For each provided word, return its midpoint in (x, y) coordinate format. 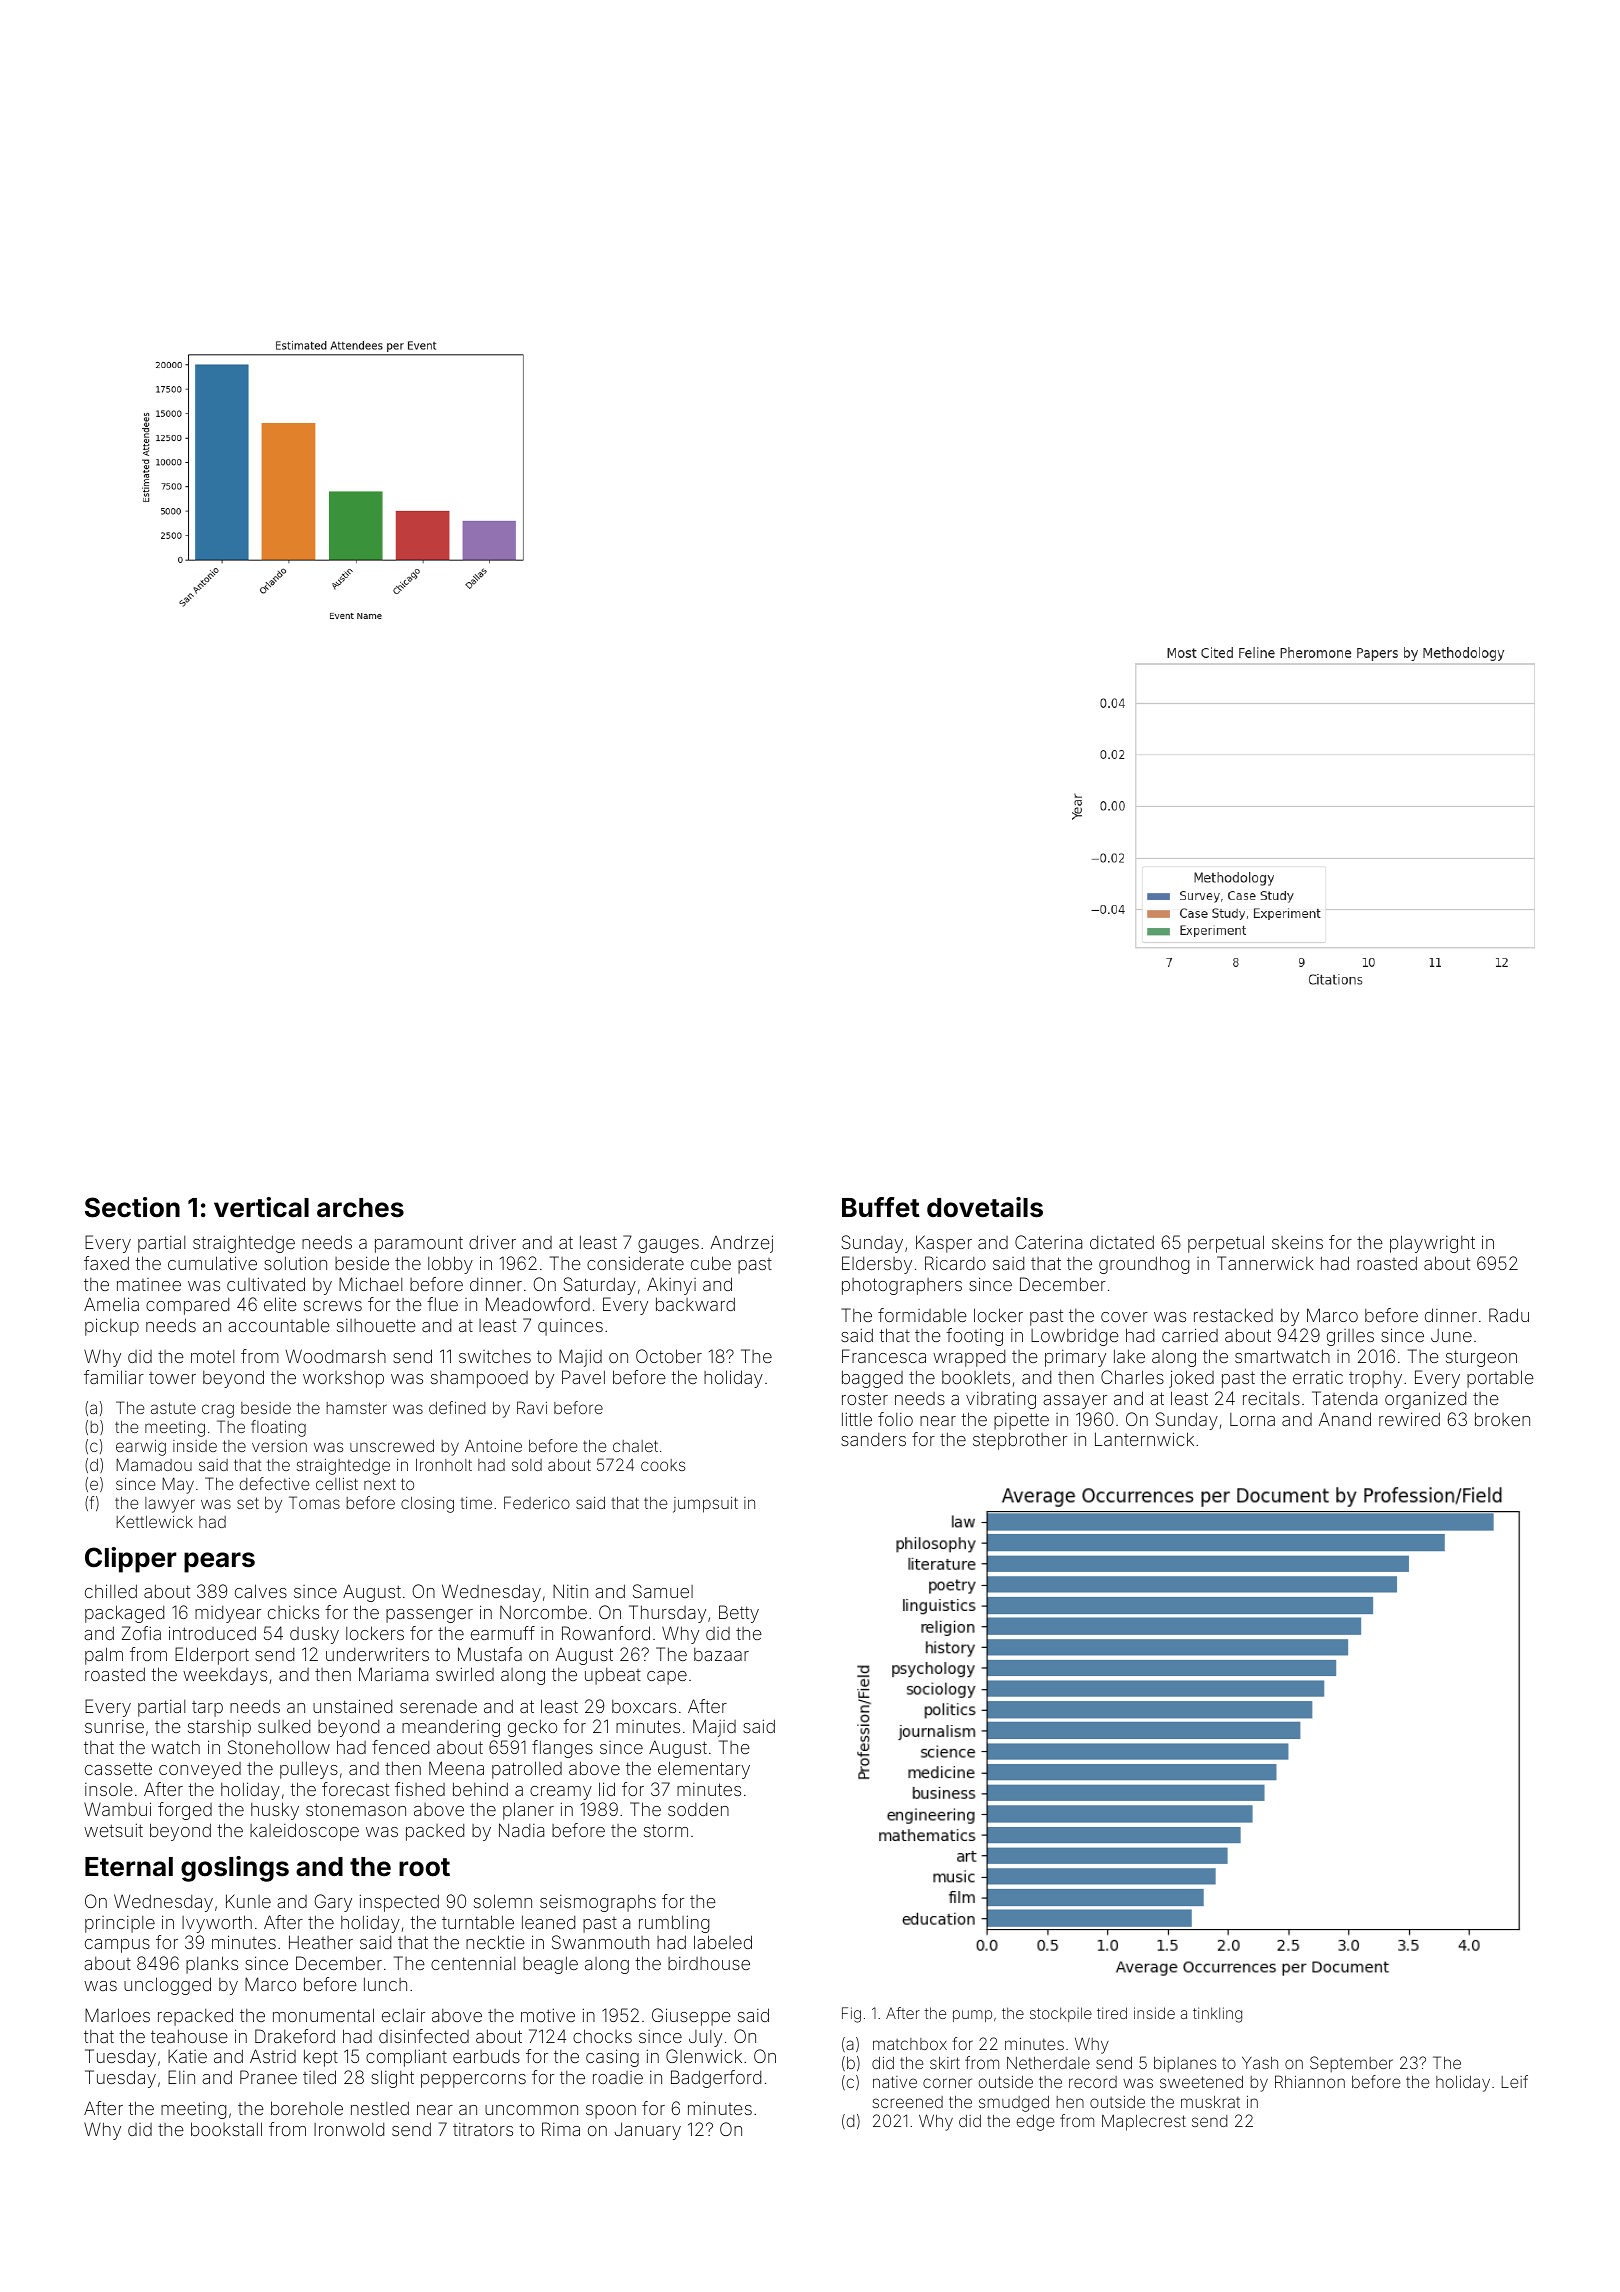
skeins (1297, 1242)
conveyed (200, 1770)
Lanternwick (1144, 1439)
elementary (704, 1770)
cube (711, 1263)
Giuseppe (691, 2017)
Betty (739, 1614)
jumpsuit (705, 1505)
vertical (261, 1207)
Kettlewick (155, 1521)
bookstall (226, 2129)
